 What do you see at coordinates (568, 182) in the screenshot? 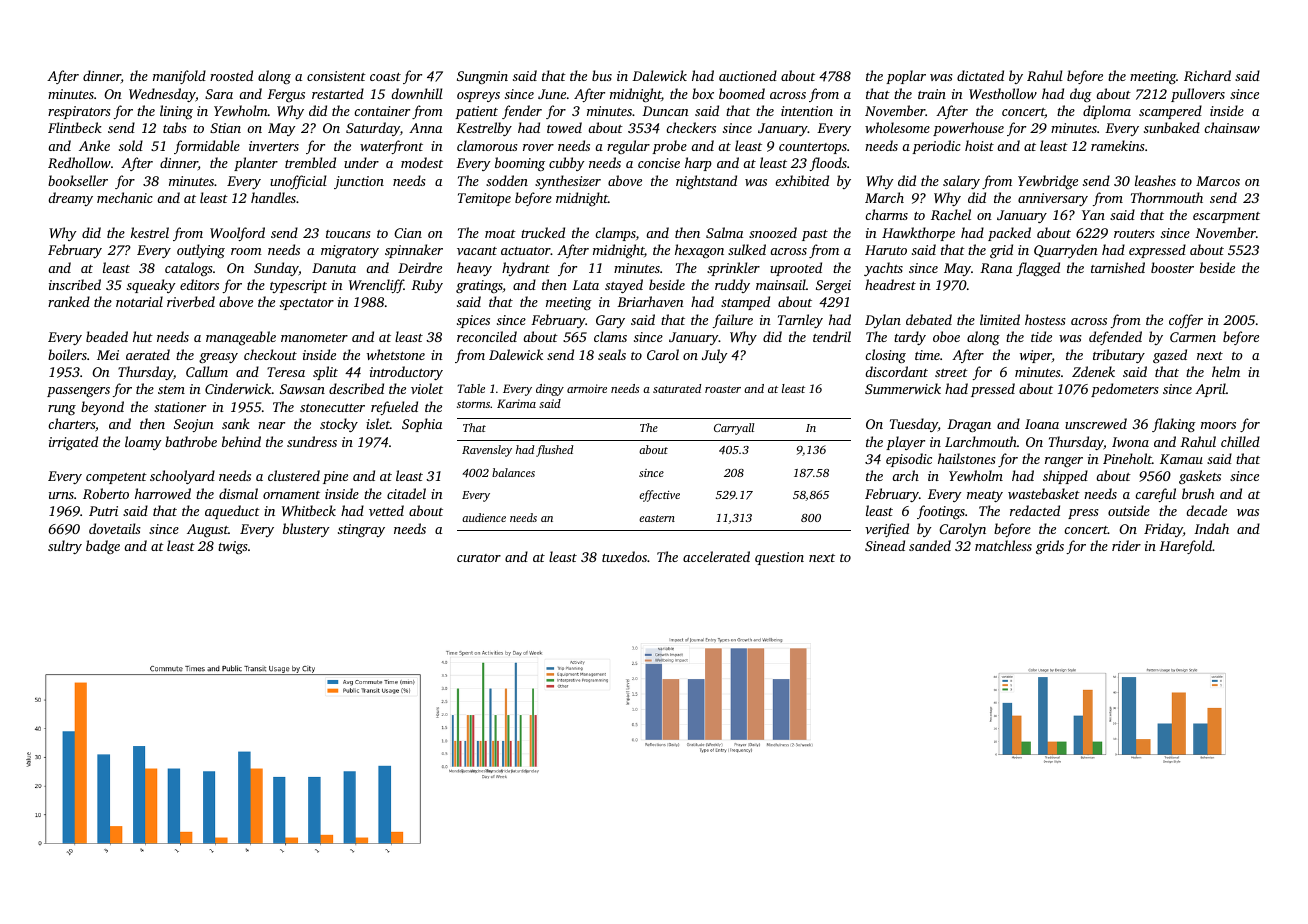
I see `synthesizer` at bounding box center [568, 182].
